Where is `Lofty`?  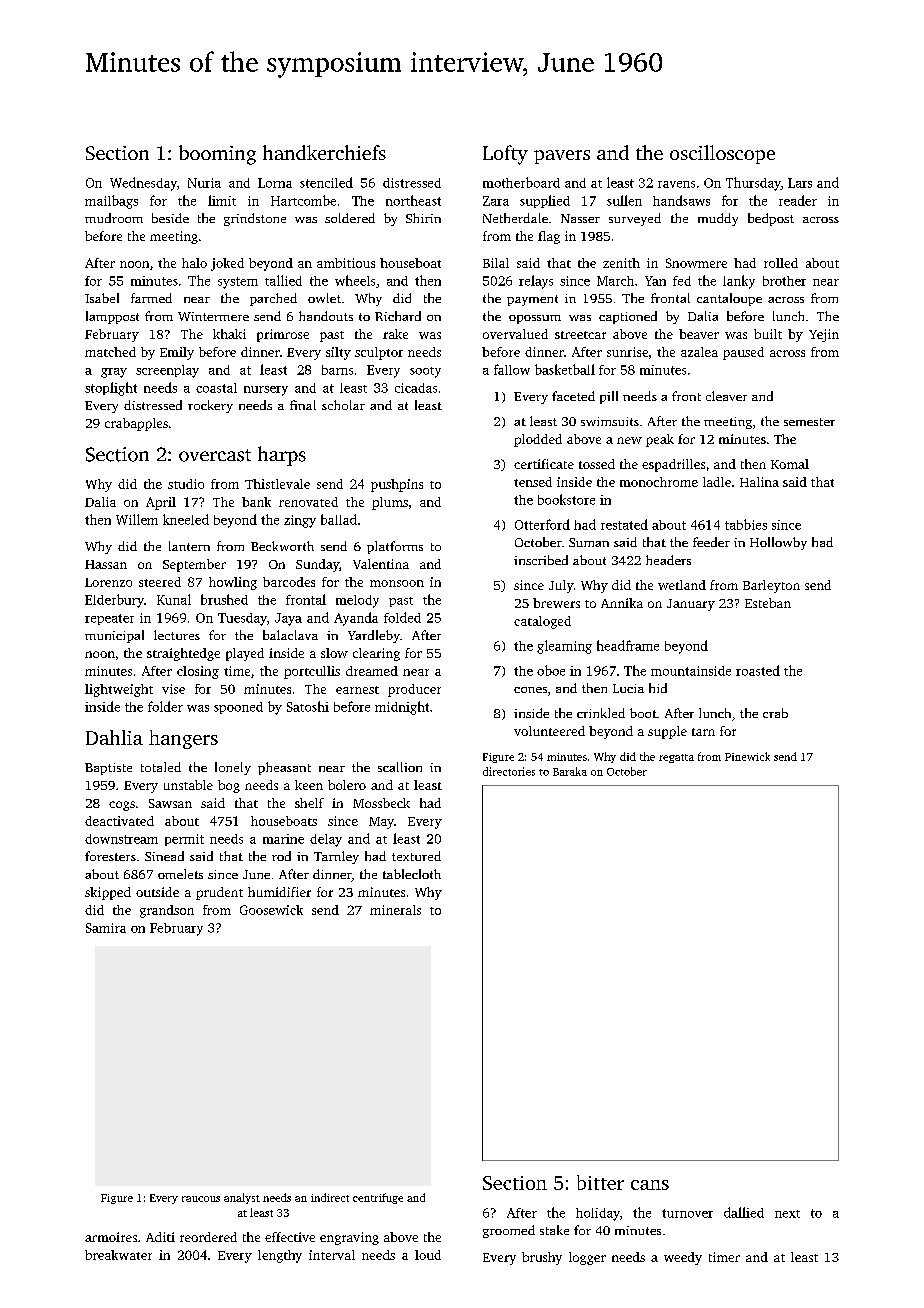
Lofty is located at coordinates (505, 155).
